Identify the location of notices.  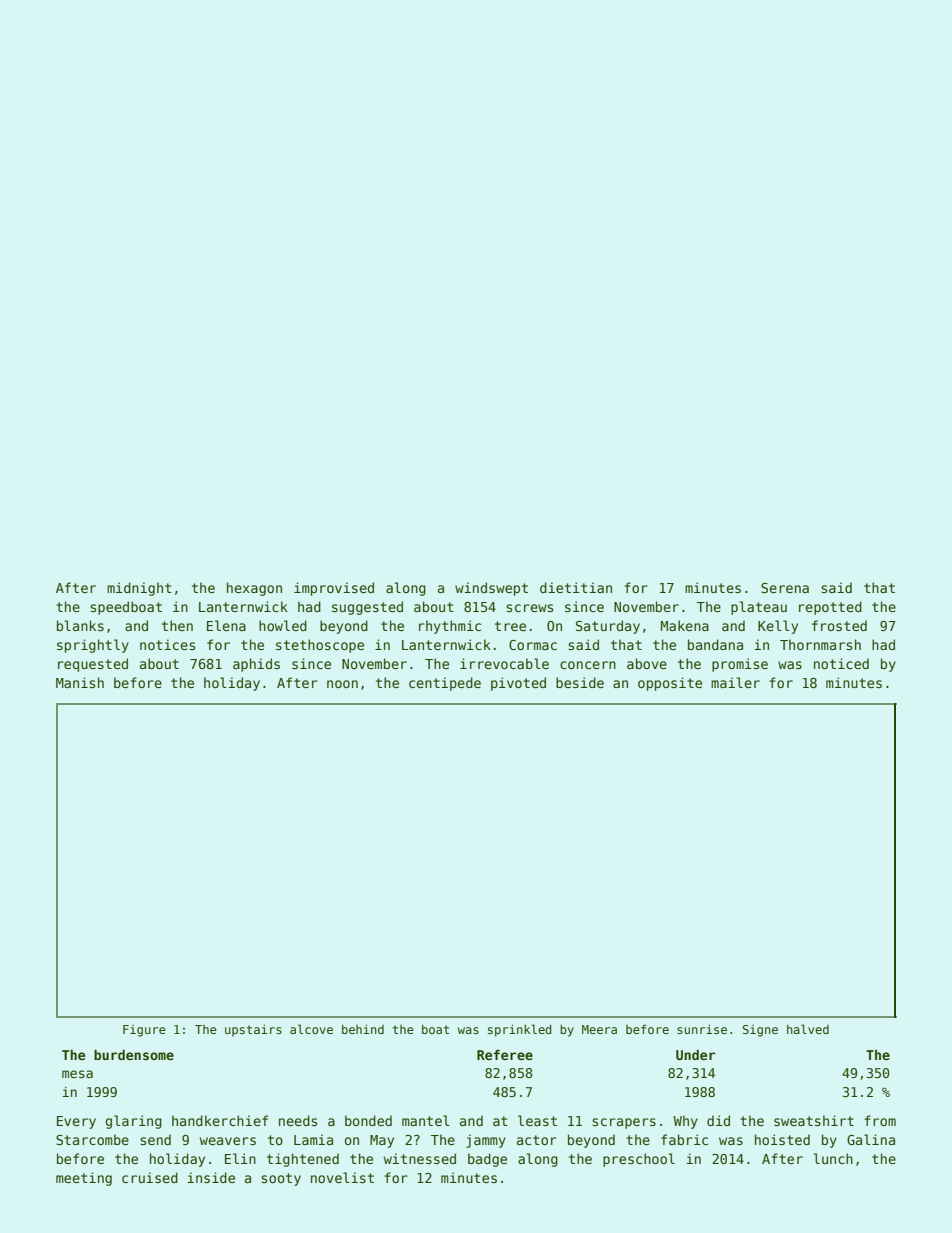
(167, 644).
